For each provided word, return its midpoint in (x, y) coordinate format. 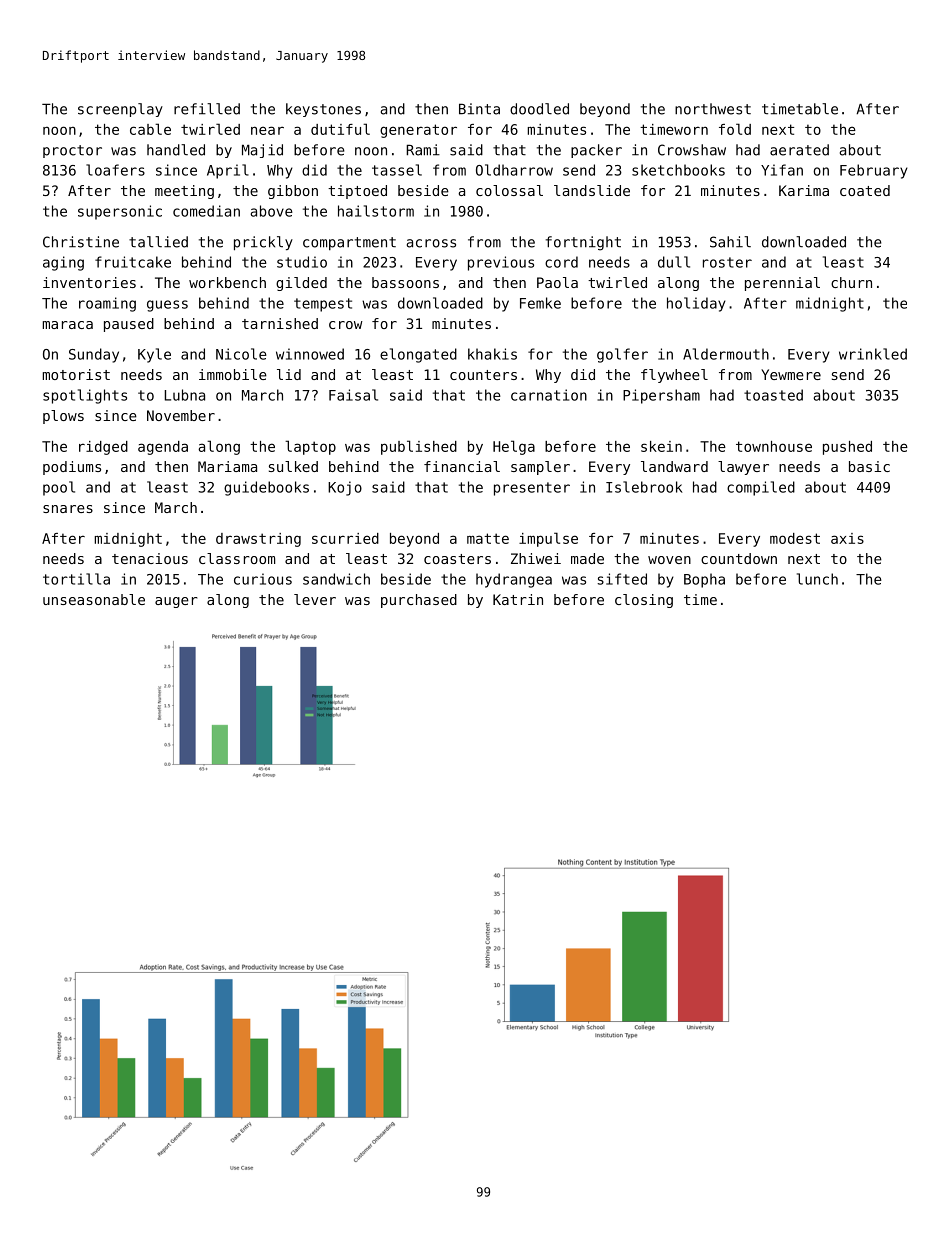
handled (176, 150)
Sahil (730, 242)
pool (59, 488)
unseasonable (94, 599)
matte (488, 538)
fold (735, 129)
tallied (158, 242)
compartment (349, 243)
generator (418, 131)
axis (847, 538)
